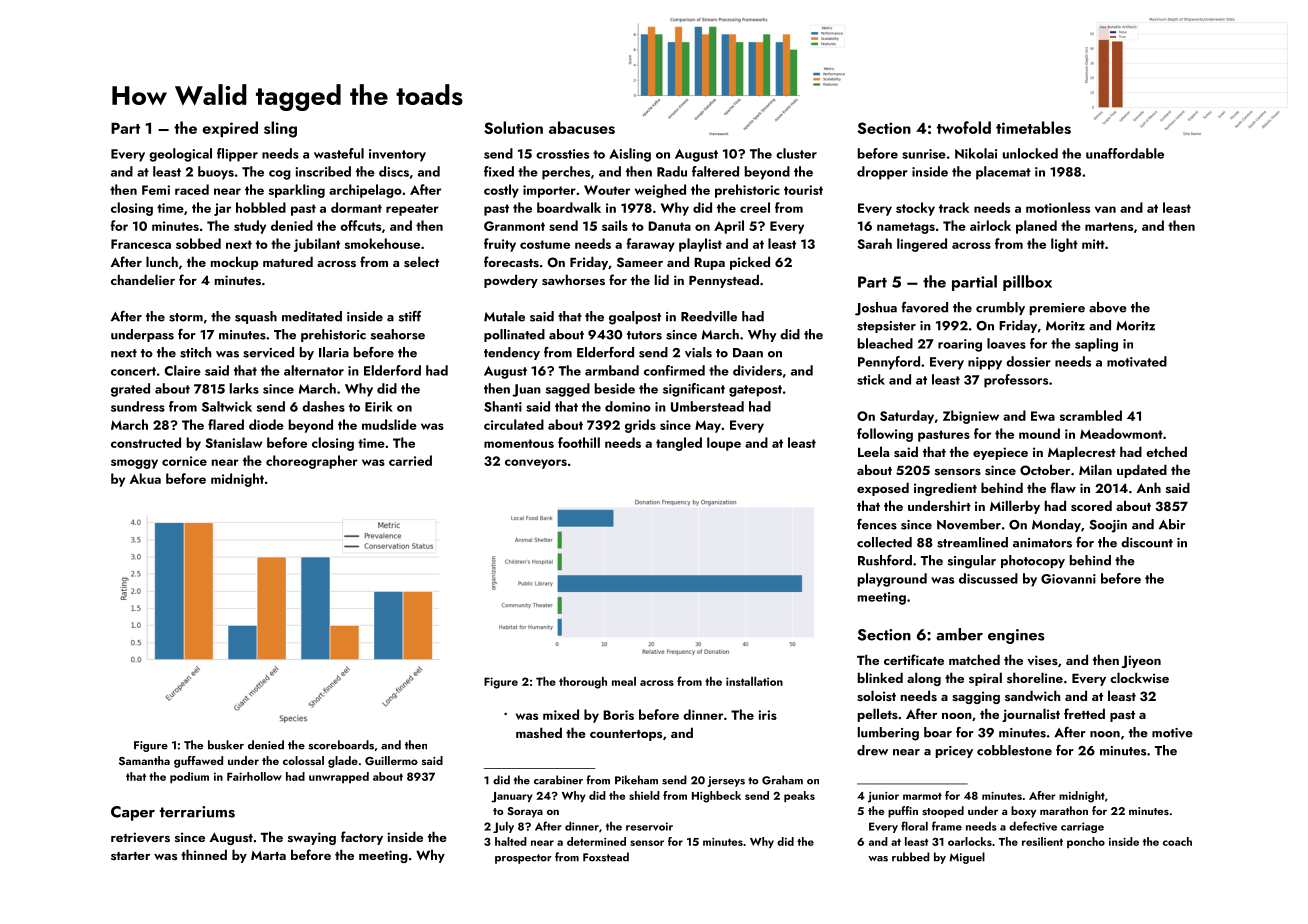  Describe the element at coordinates (561, 714) in the screenshot. I see `mixed` at that location.
